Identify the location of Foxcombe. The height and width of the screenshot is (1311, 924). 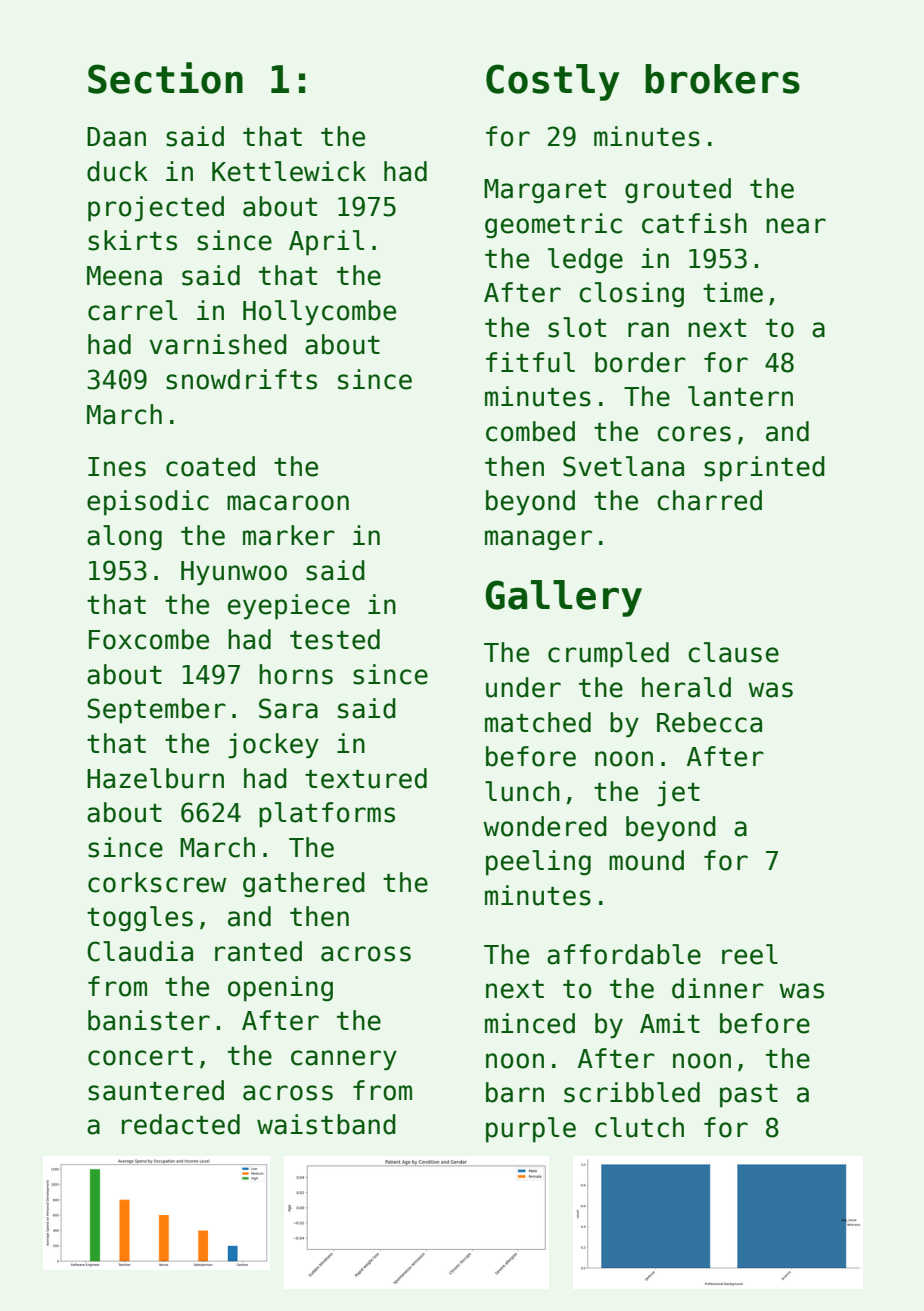
(149, 639).
